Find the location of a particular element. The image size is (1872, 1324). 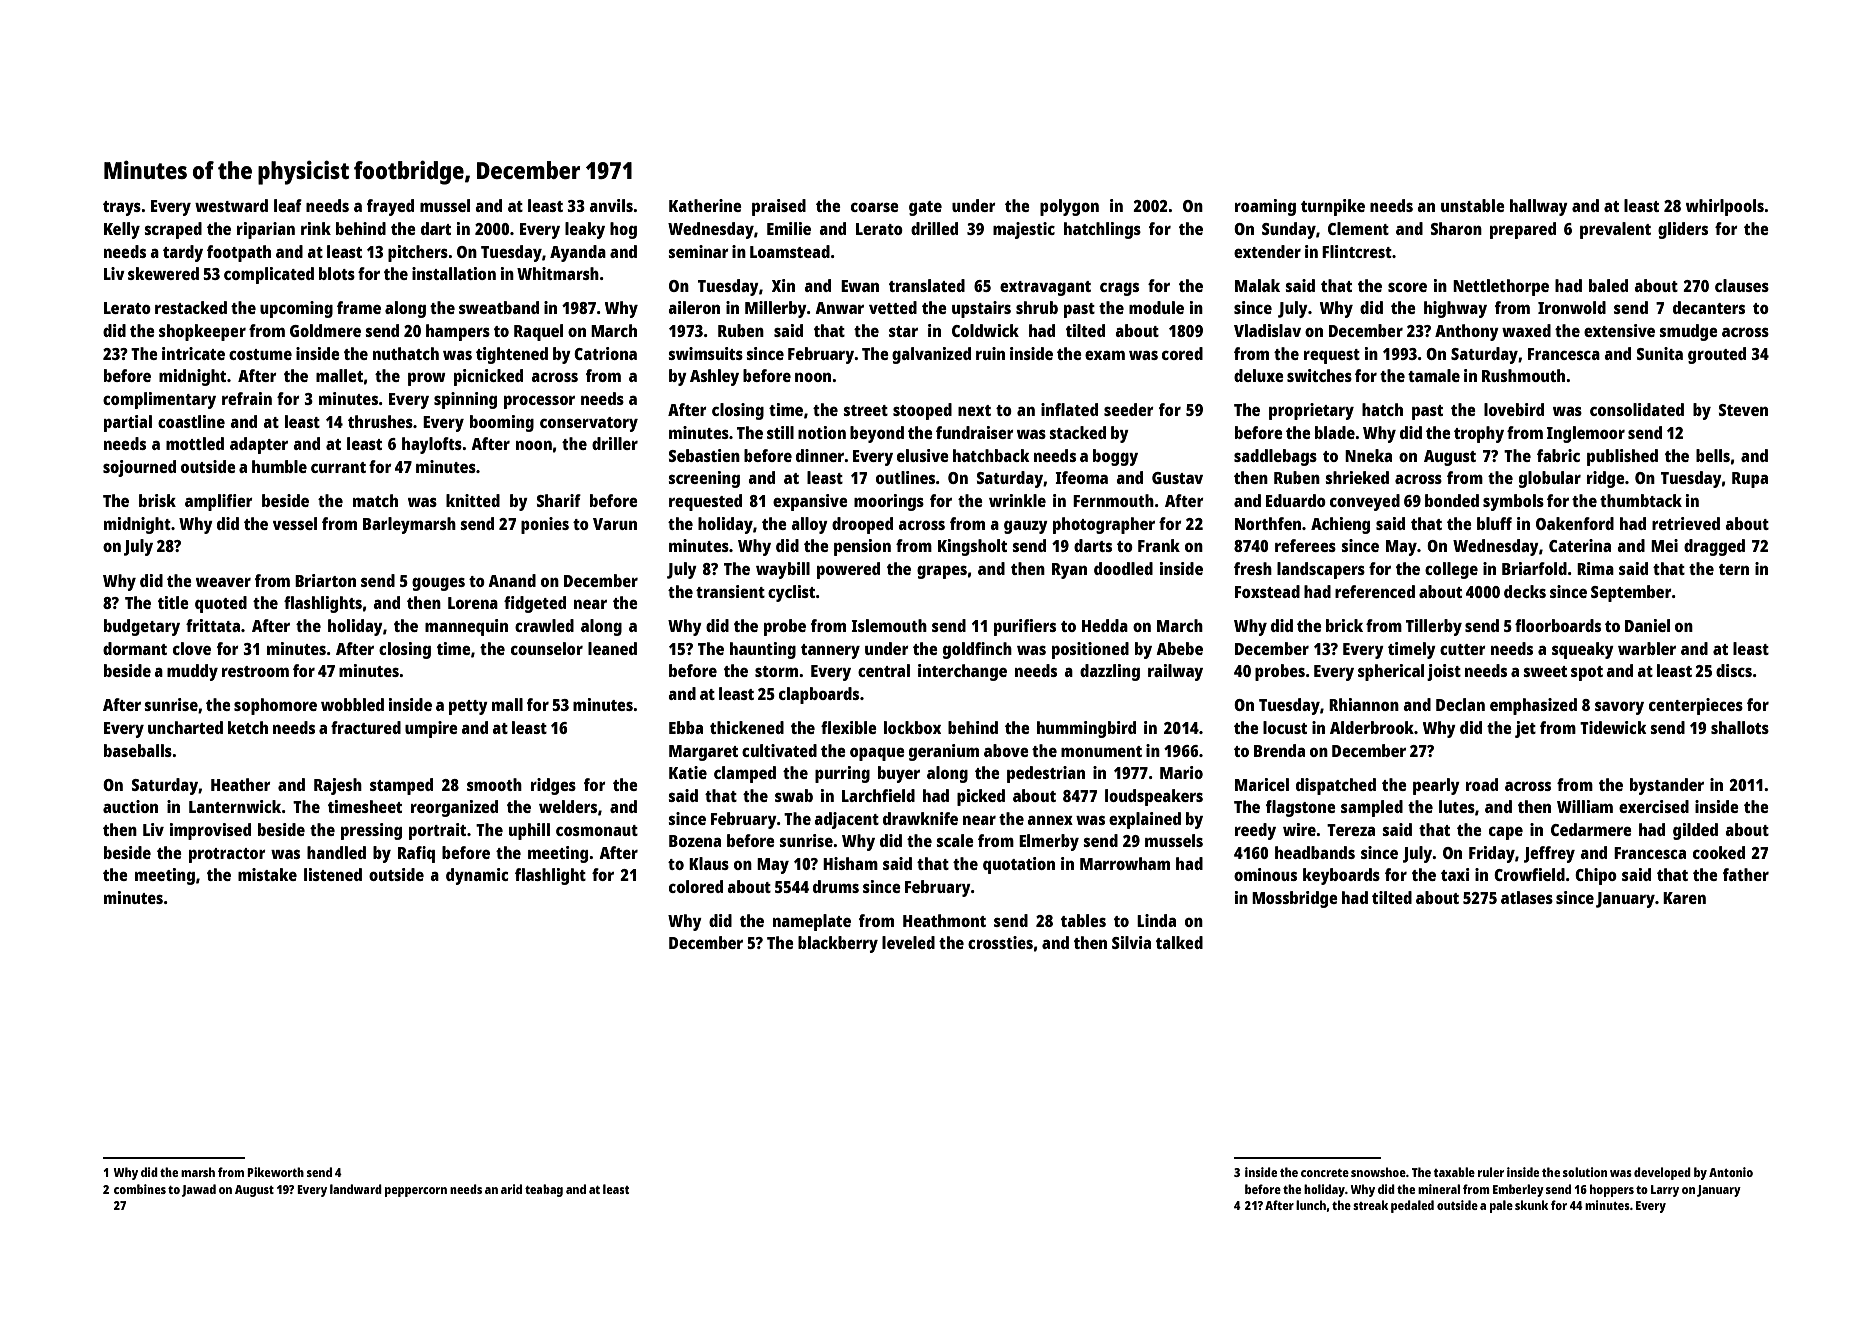

Pikeworth is located at coordinates (275, 1172).
